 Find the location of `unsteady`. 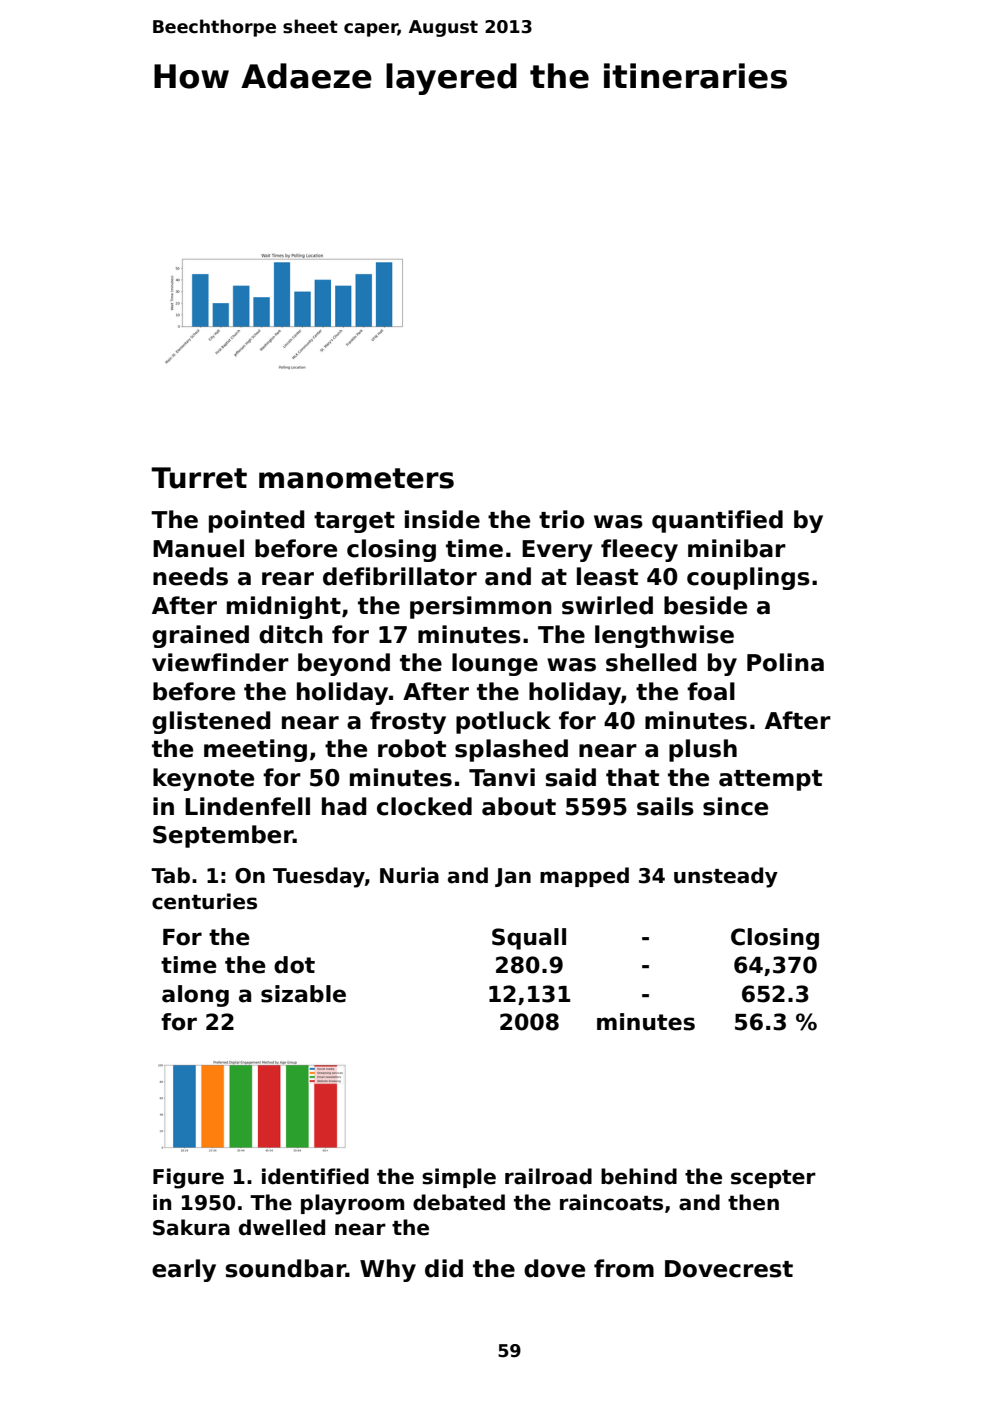

unsteady is located at coordinates (726, 877).
